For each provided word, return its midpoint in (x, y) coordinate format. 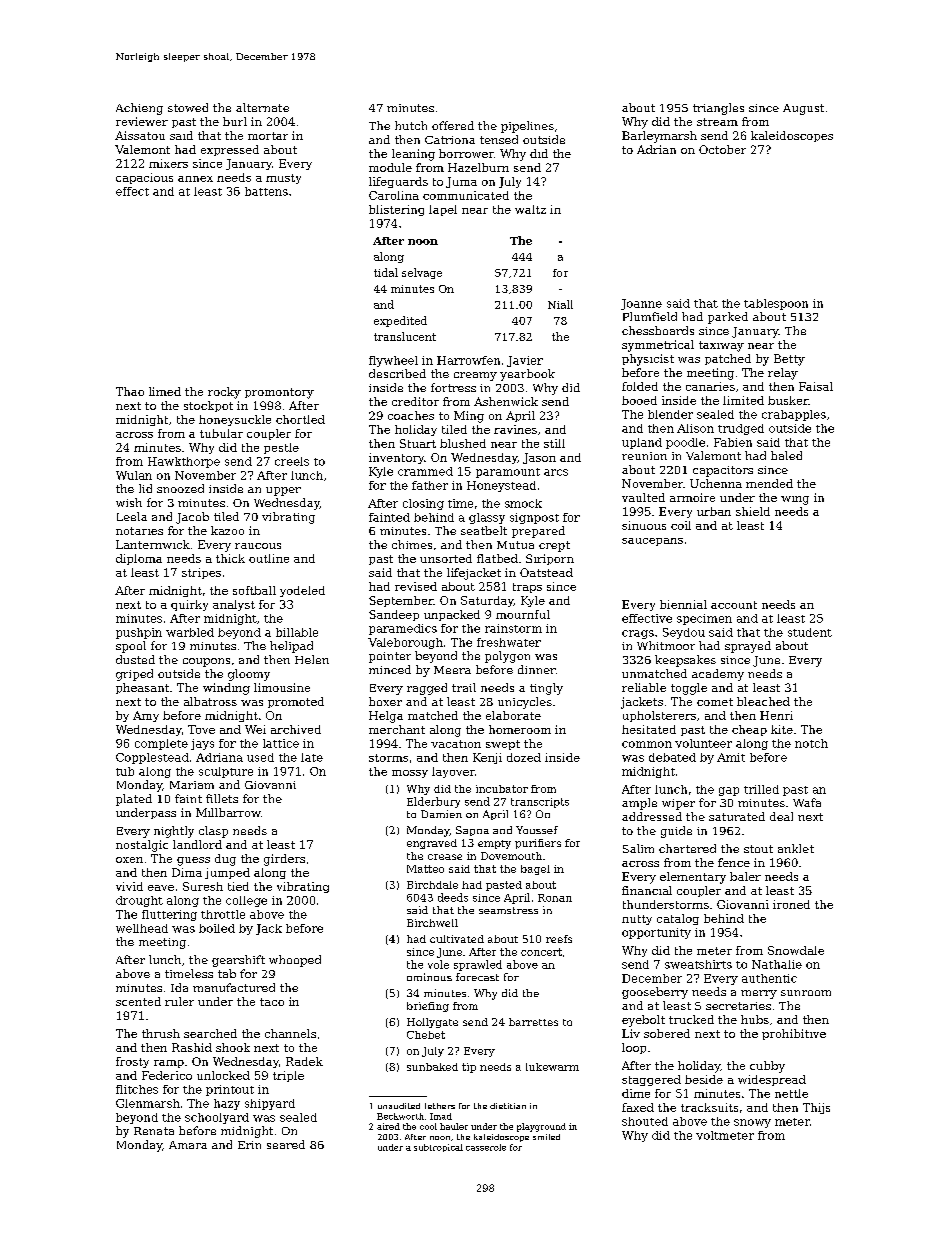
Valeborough (405, 643)
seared (286, 1144)
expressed (230, 150)
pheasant (142, 688)
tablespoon (776, 304)
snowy (752, 1123)
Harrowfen (468, 360)
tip (469, 1068)
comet (715, 702)
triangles (718, 109)
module (390, 167)
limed (165, 391)
